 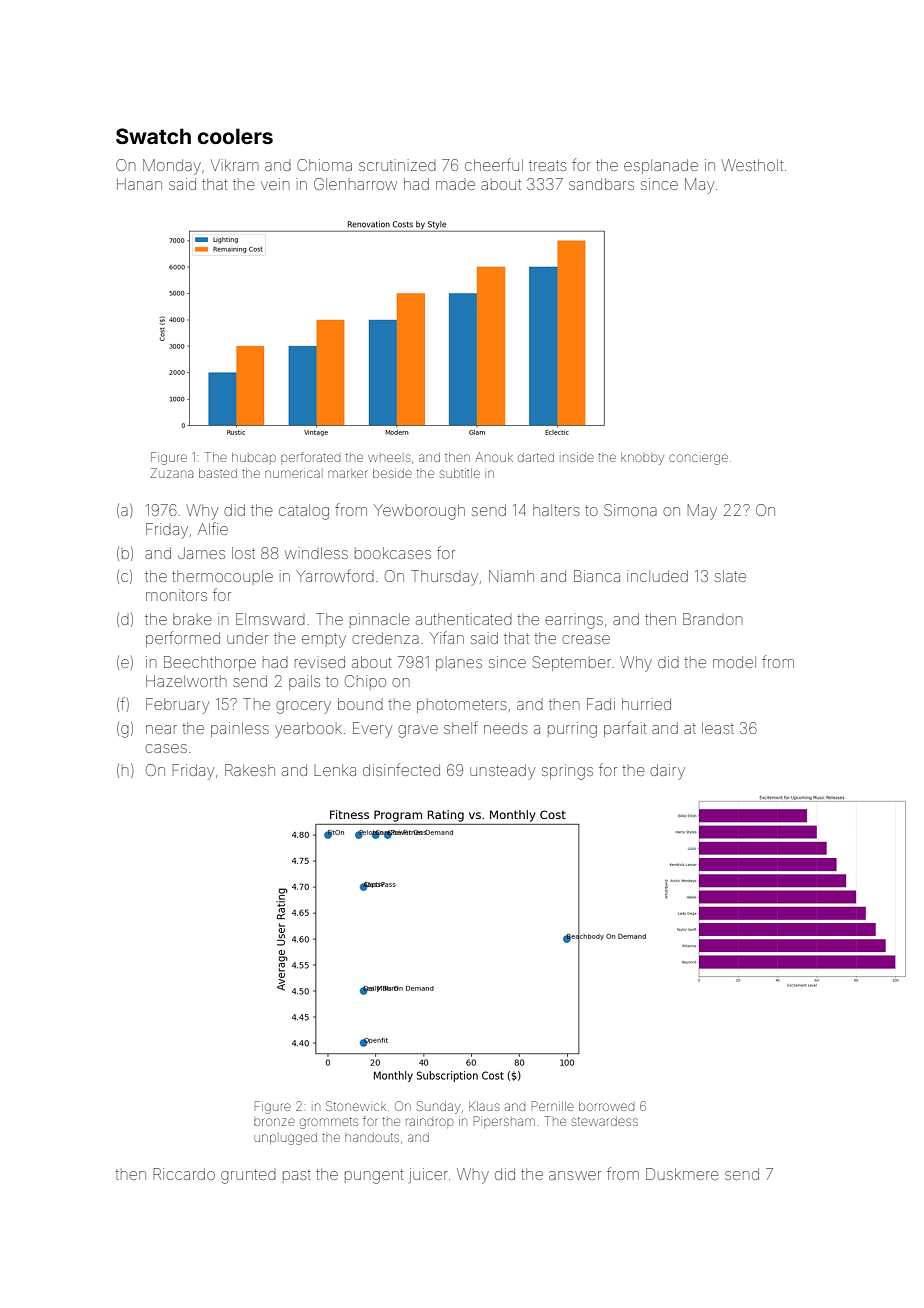 I want to click on concierge, so click(x=698, y=459).
